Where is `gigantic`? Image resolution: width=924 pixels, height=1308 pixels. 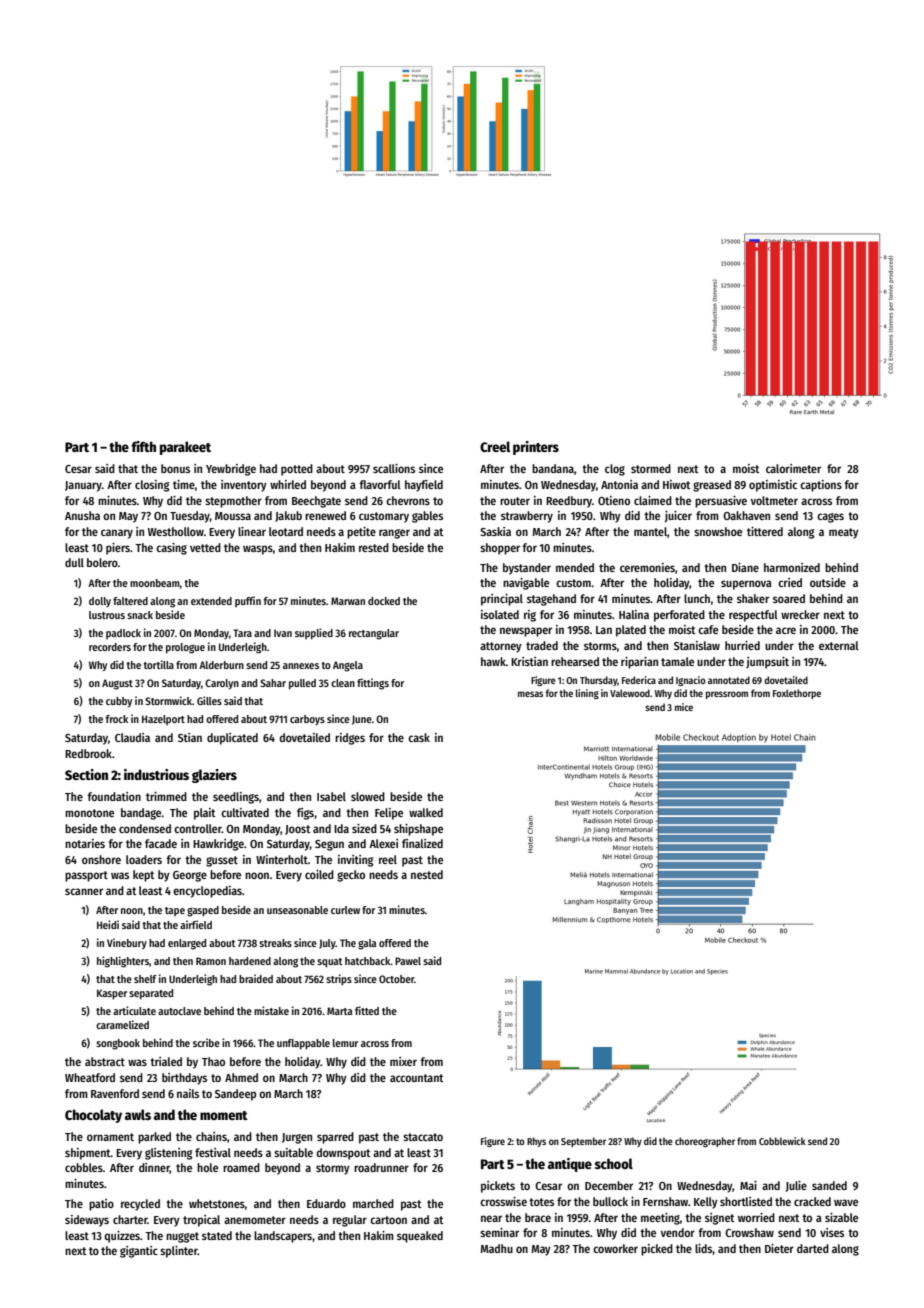
gigantic is located at coordinates (139, 1252).
